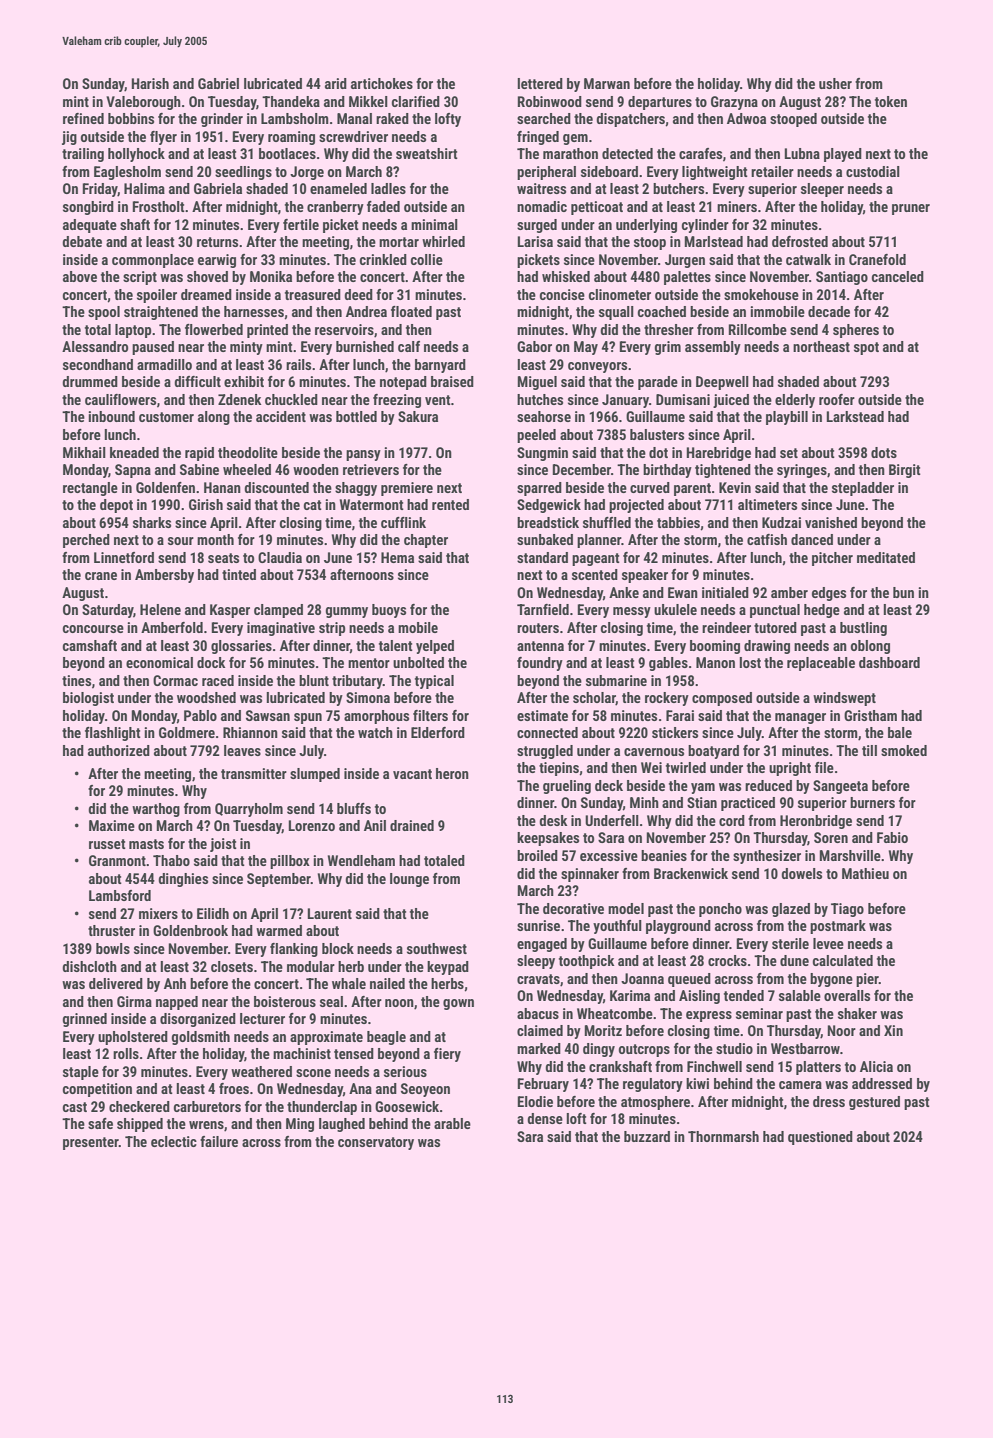 The image size is (993, 1438). I want to click on yam, so click(703, 788).
